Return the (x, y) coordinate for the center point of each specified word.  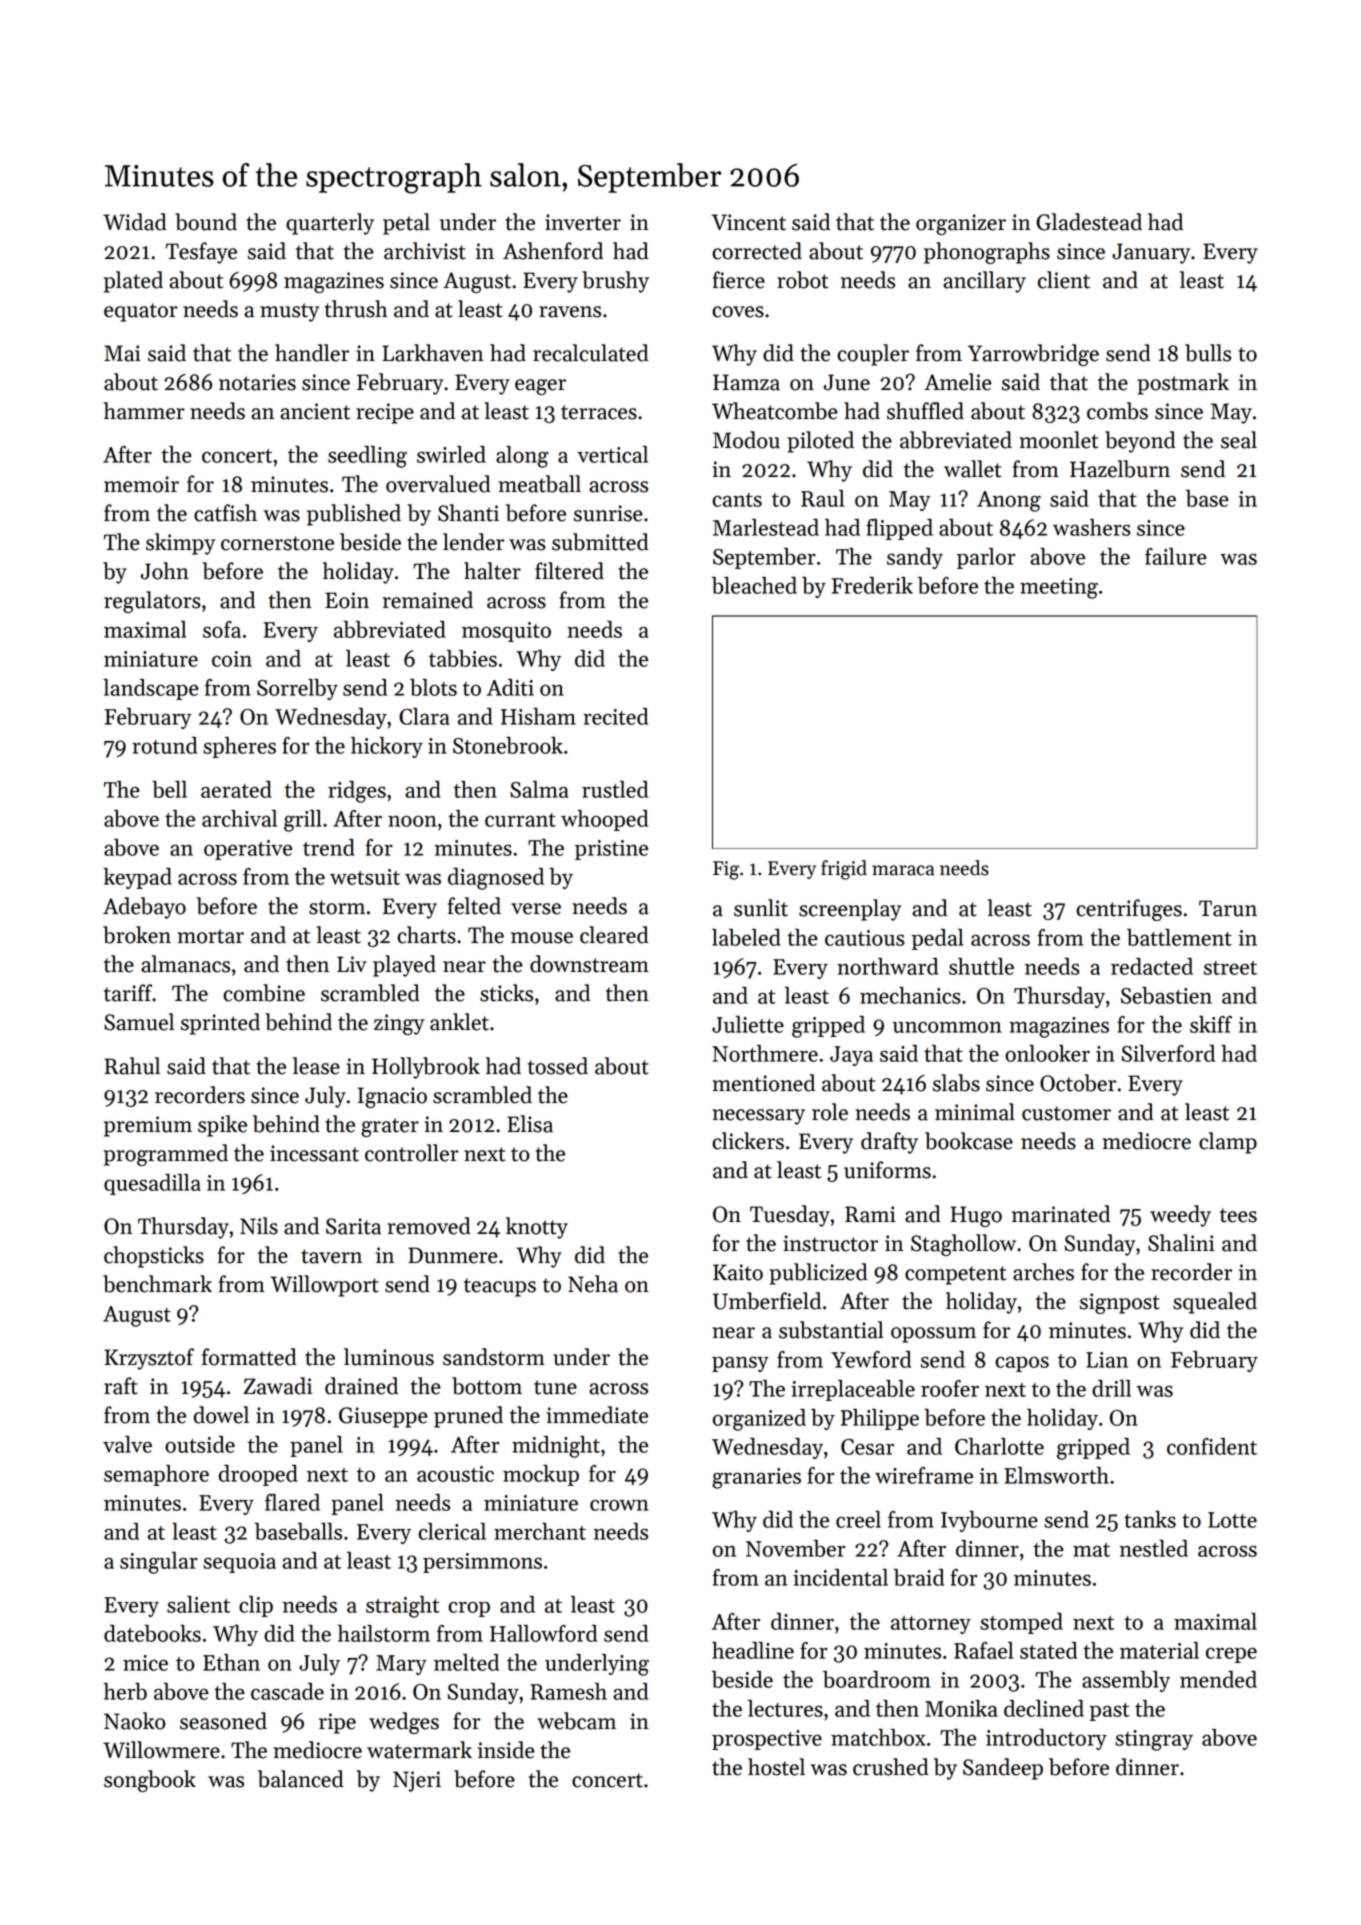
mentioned (763, 1083)
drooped (258, 1475)
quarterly (330, 224)
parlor (986, 558)
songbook (150, 1781)
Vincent (748, 222)
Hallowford (543, 1633)
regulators (152, 602)
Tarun (1228, 908)
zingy (399, 1024)
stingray (1154, 1740)
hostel (776, 1767)
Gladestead (1089, 222)
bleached (754, 585)
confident (1212, 1446)
